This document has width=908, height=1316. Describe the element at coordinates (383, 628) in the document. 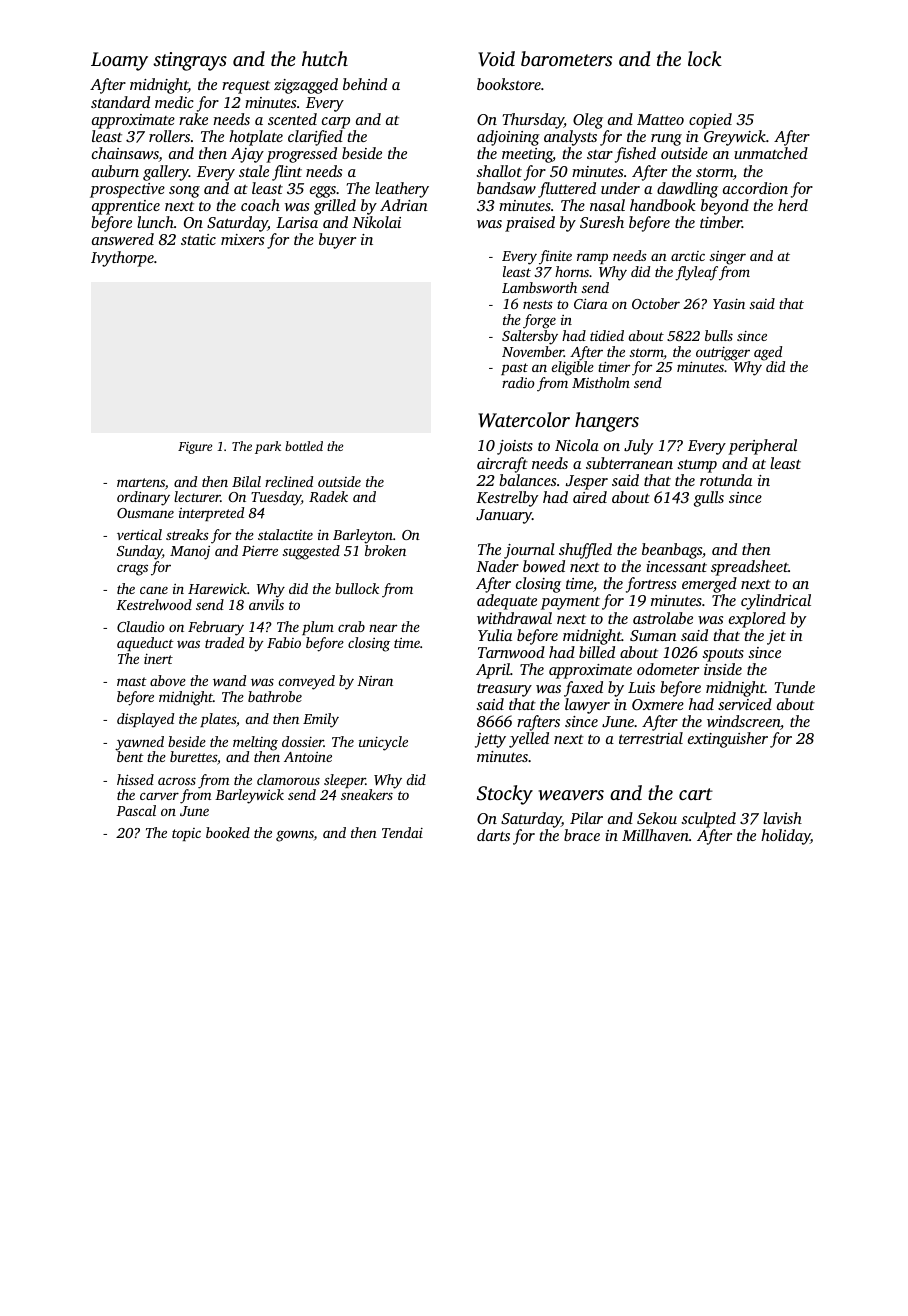

I see `near` at that location.
